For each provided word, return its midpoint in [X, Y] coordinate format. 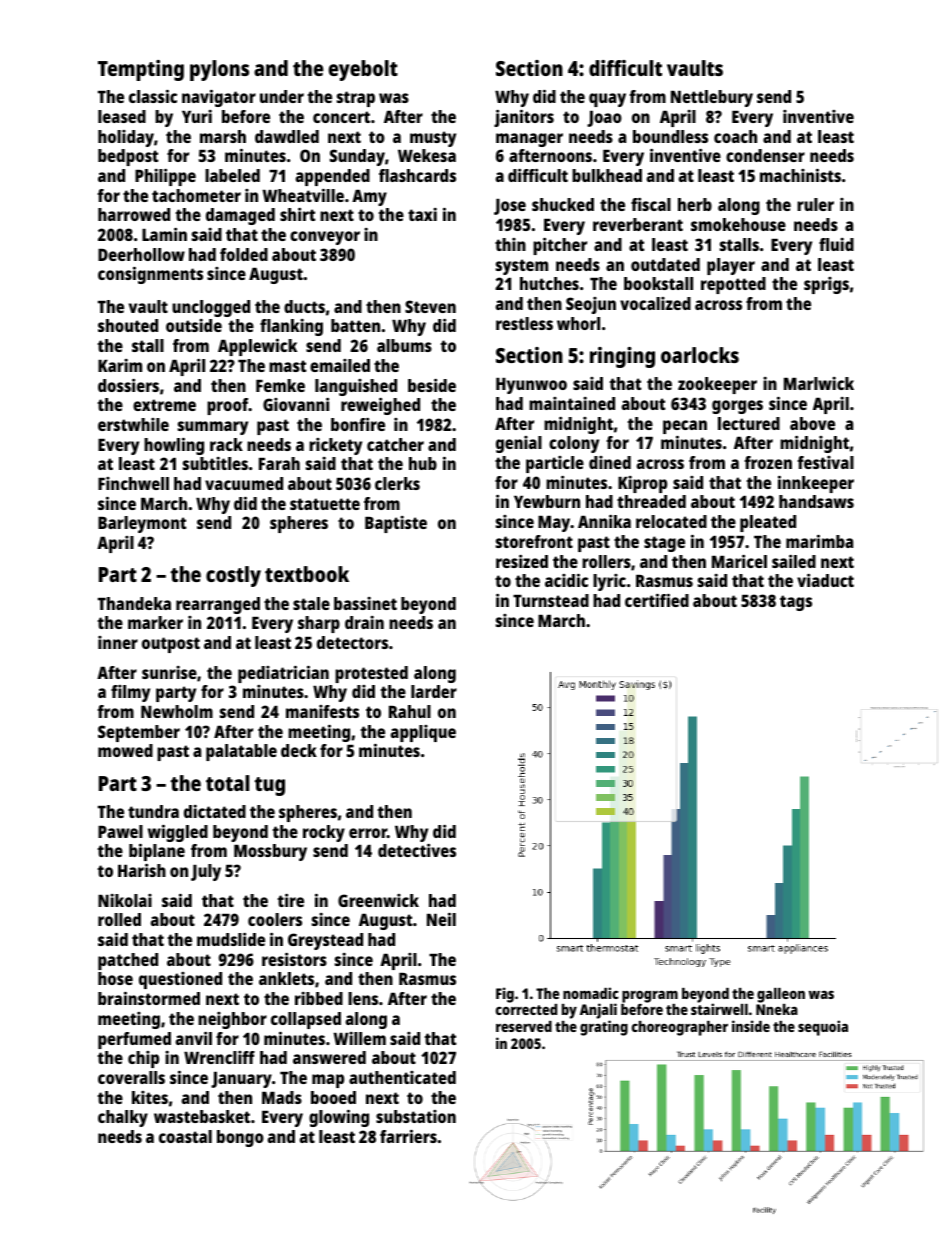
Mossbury [270, 852]
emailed [340, 365]
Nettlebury [712, 98]
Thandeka [134, 603]
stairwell [719, 1009]
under [282, 96]
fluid [836, 244]
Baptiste [396, 524]
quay [607, 100]
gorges [737, 407]
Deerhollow [141, 254]
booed [333, 1097]
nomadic [591, 993]
